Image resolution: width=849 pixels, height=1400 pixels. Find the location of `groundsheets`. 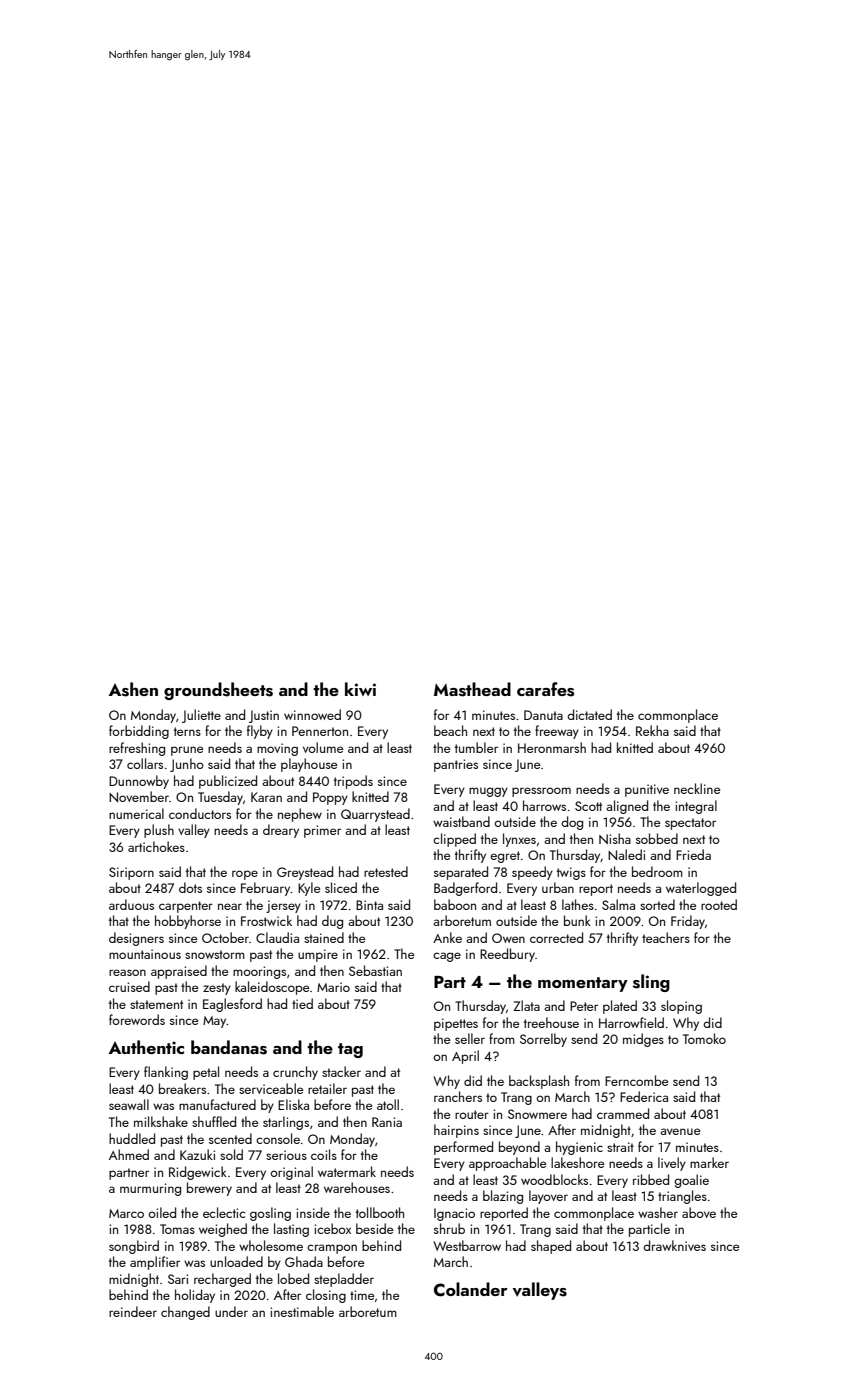

groundsheets is located at coordinates (218, 691).
